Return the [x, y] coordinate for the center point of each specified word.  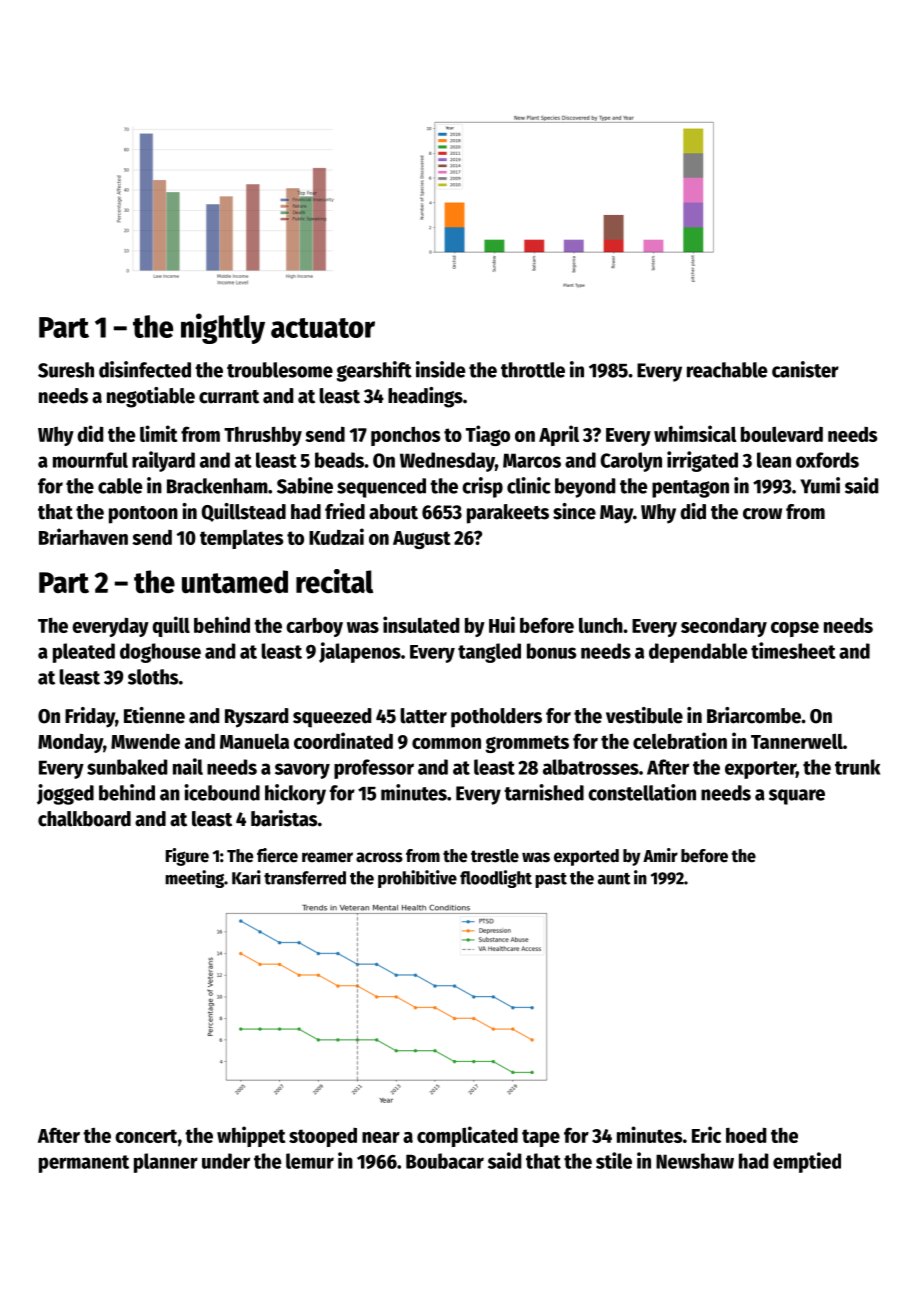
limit [158, 433]
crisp [482, 487]
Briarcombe [754, 715]
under [226, 1161]
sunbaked [127, 767]
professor [374, 769]
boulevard [782, 434]
